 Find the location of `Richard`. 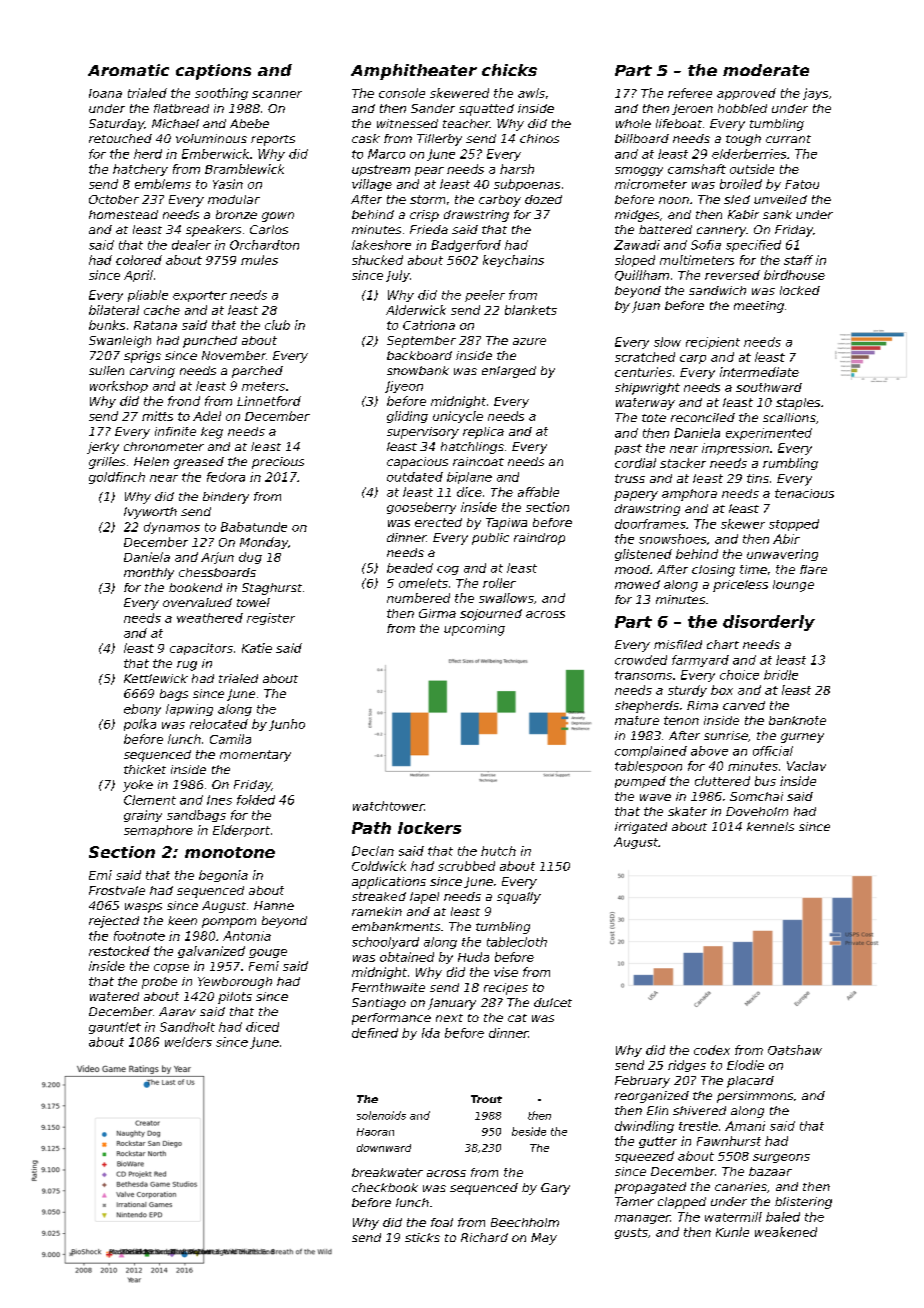

Richard is located at coordinates (484, 1237).
